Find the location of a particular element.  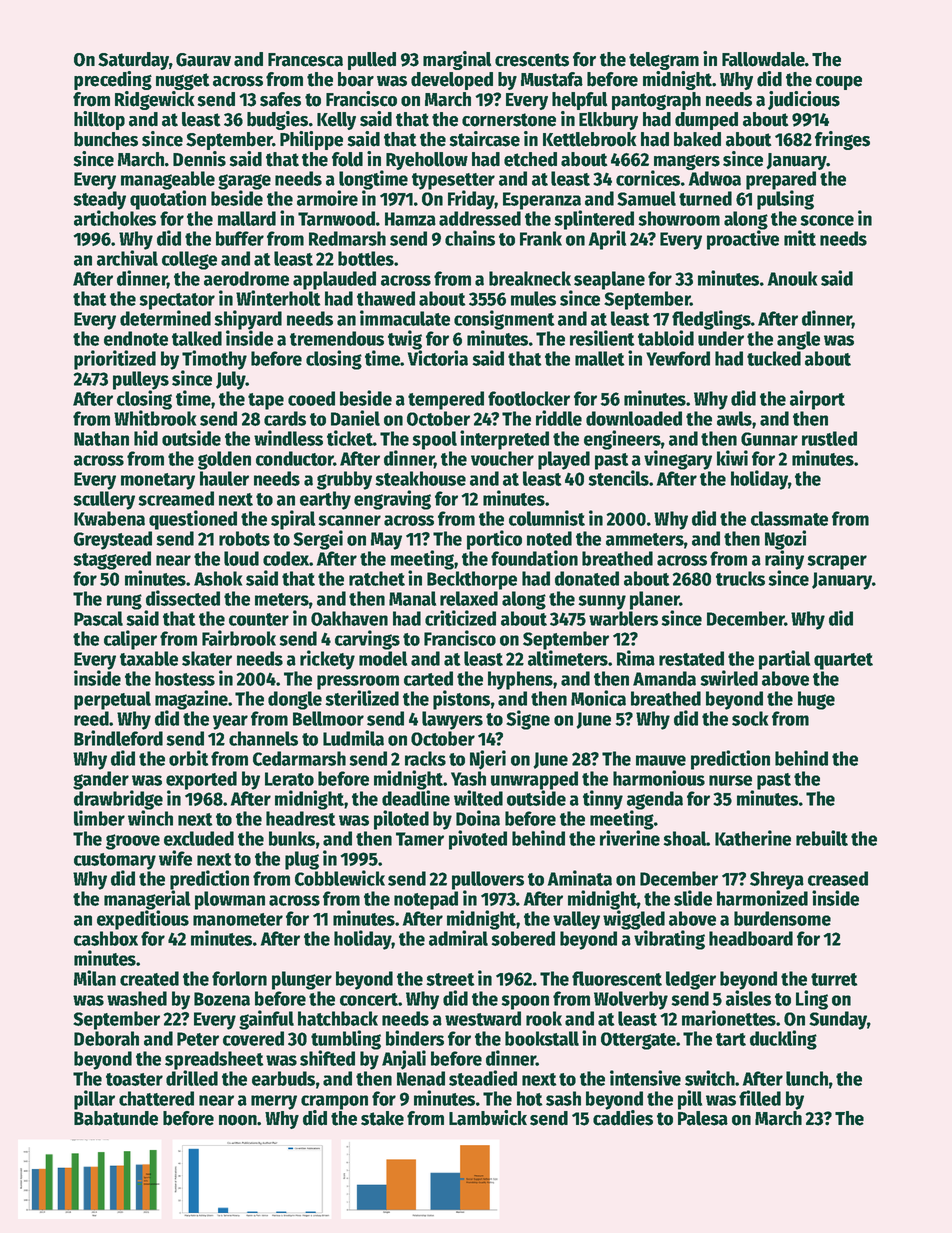

Hamza is located at coordinates (410, 219).
